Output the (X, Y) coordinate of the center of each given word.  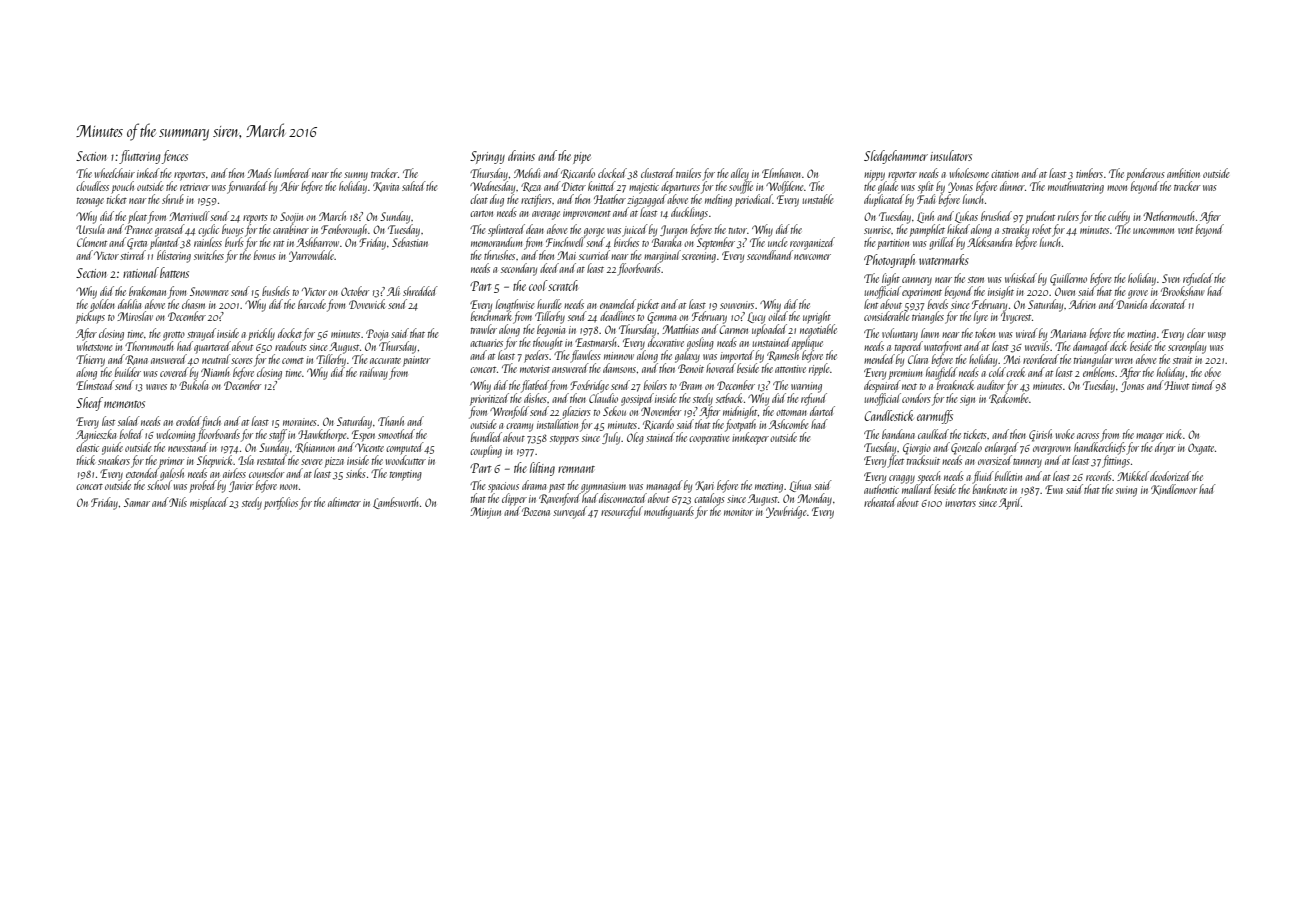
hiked (958, 229)
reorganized (812, 243)
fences (175, 157)
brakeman (147, 291)
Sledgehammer (896, 157)
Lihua (800, 486)
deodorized (1170, 476)
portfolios (281, 503)
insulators (951, 155)
